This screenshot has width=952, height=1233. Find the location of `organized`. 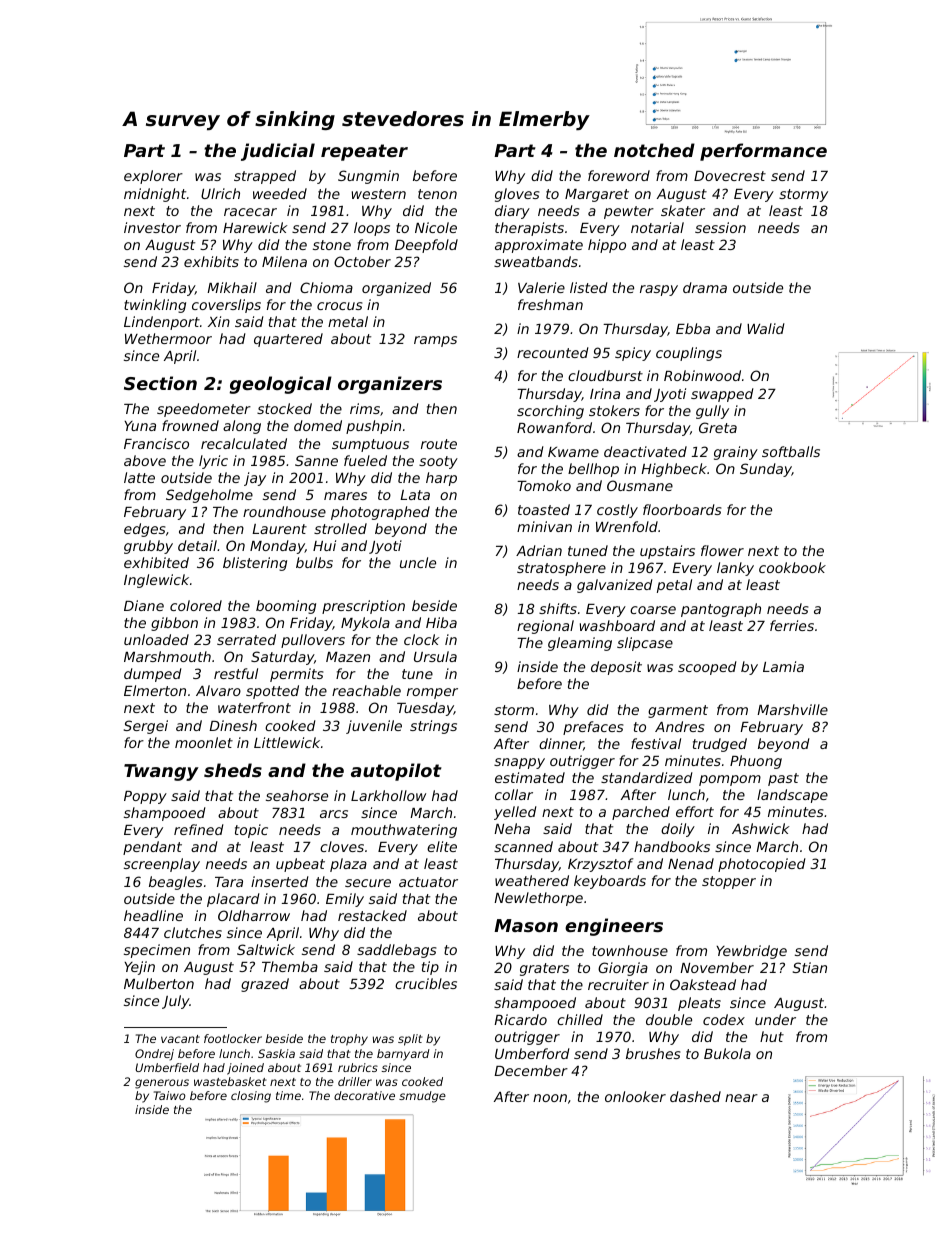

organized is located at coordinates (396, 289).
